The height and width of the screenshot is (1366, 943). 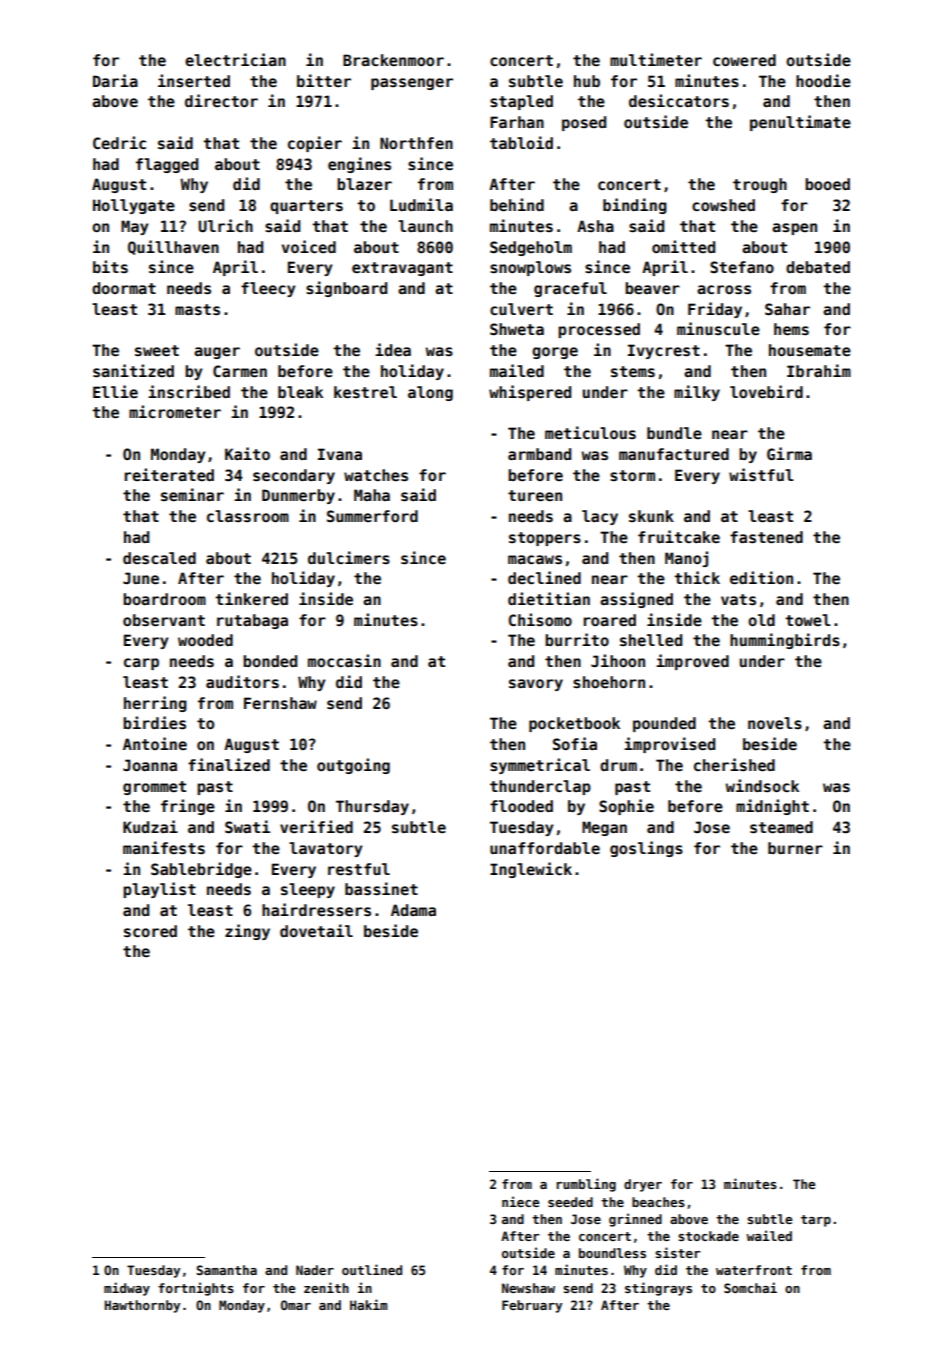 I want to click on Hollygate, so click(x=134, y=206).
